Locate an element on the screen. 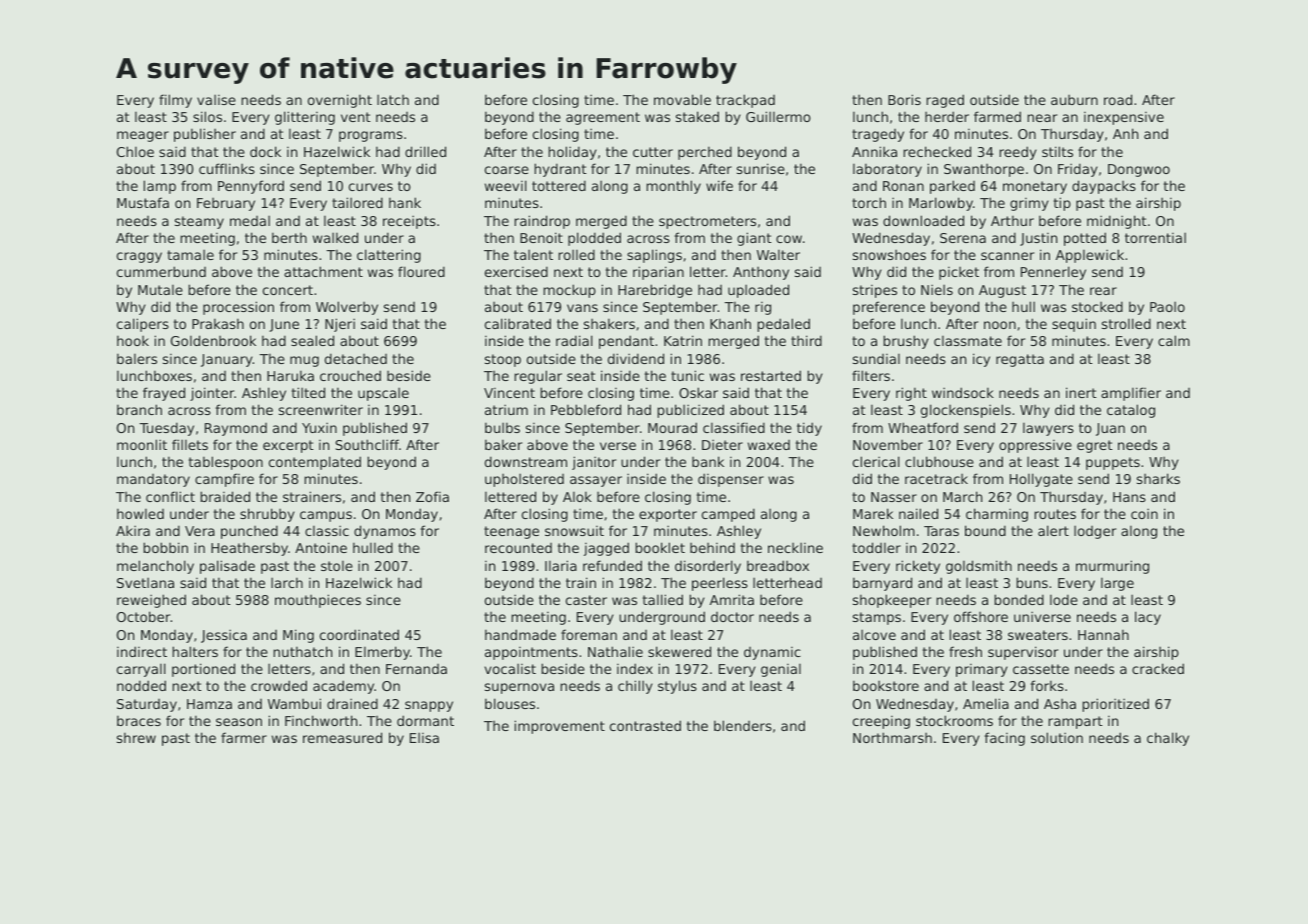  remeasured is located at coordinates (342, 737).
